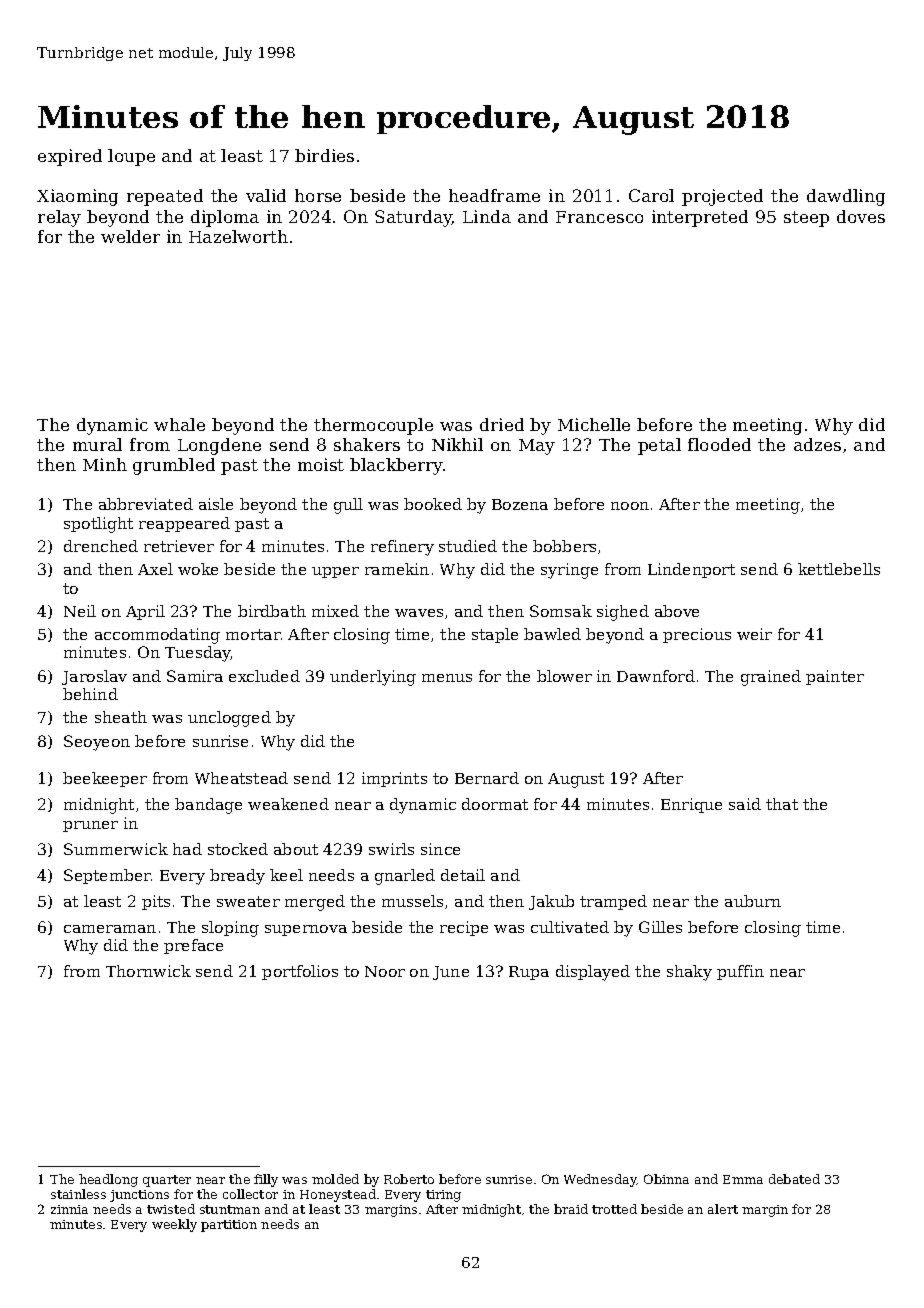 This document has height=1308, width=924. What do you see at coordinates (691, 570) in the document?
I see `Lindenport` at bounding box center [691, 570].
